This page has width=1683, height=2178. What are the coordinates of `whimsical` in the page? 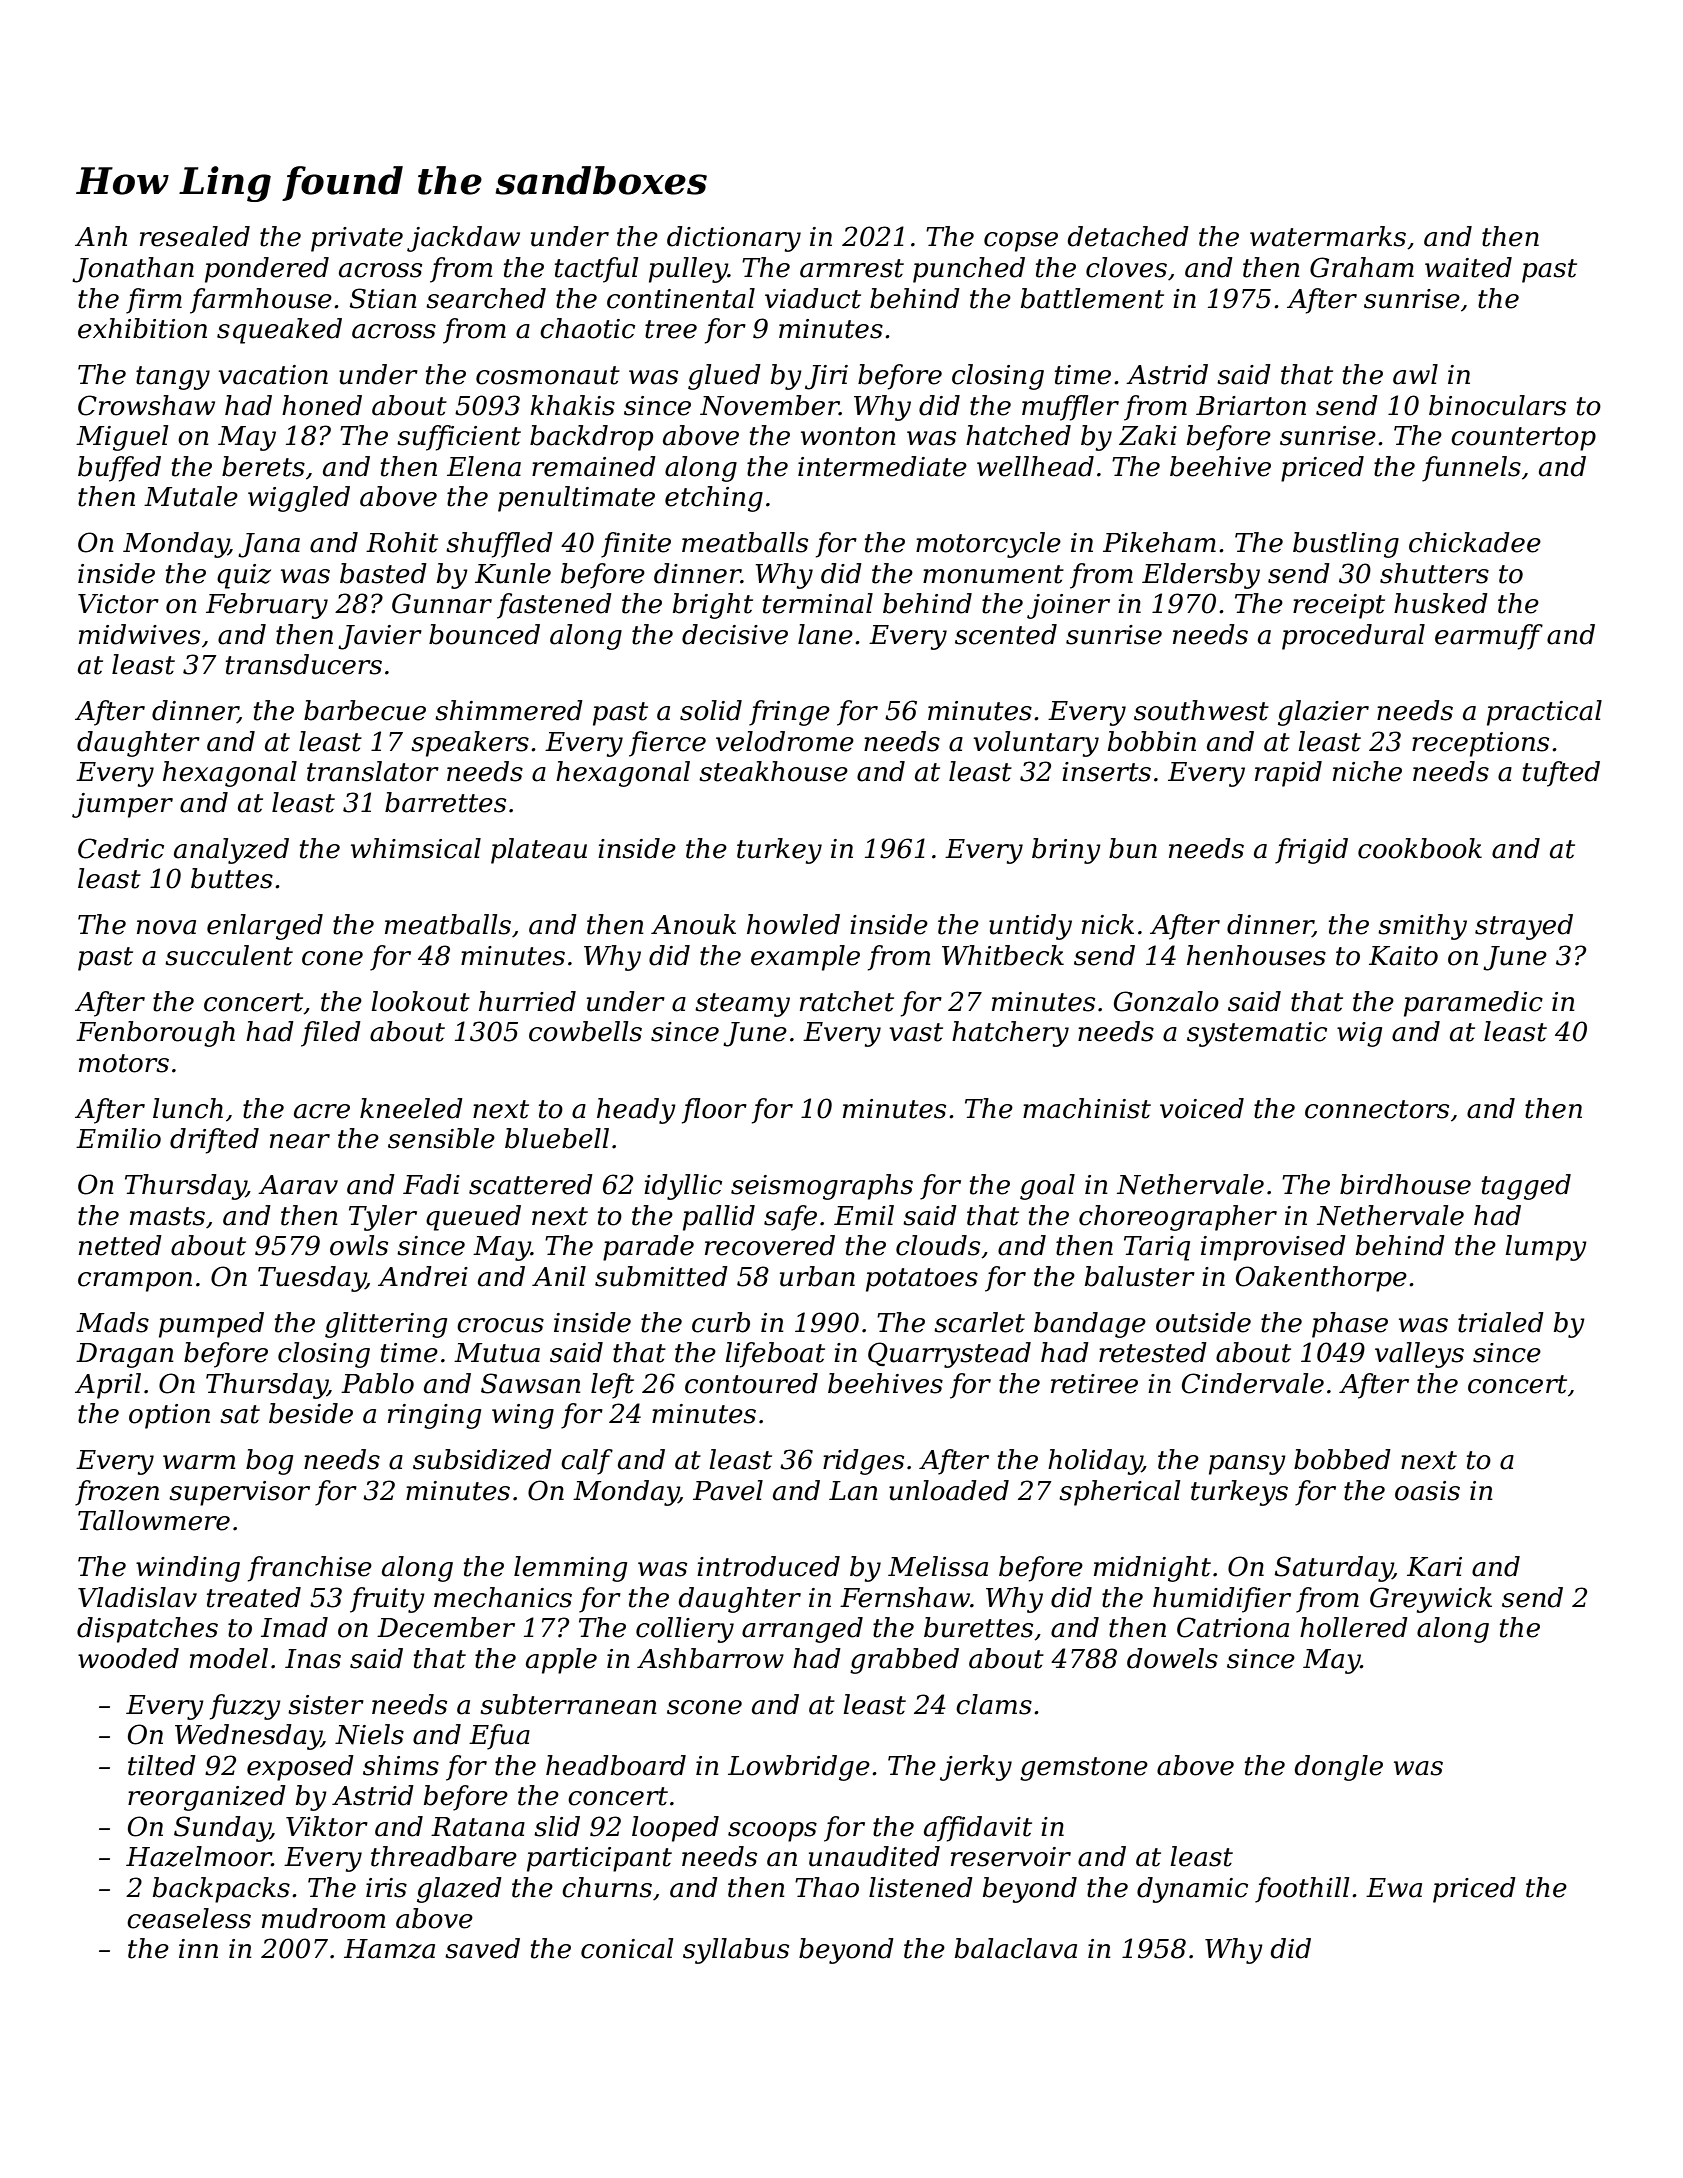 It's located at (416, 848).
